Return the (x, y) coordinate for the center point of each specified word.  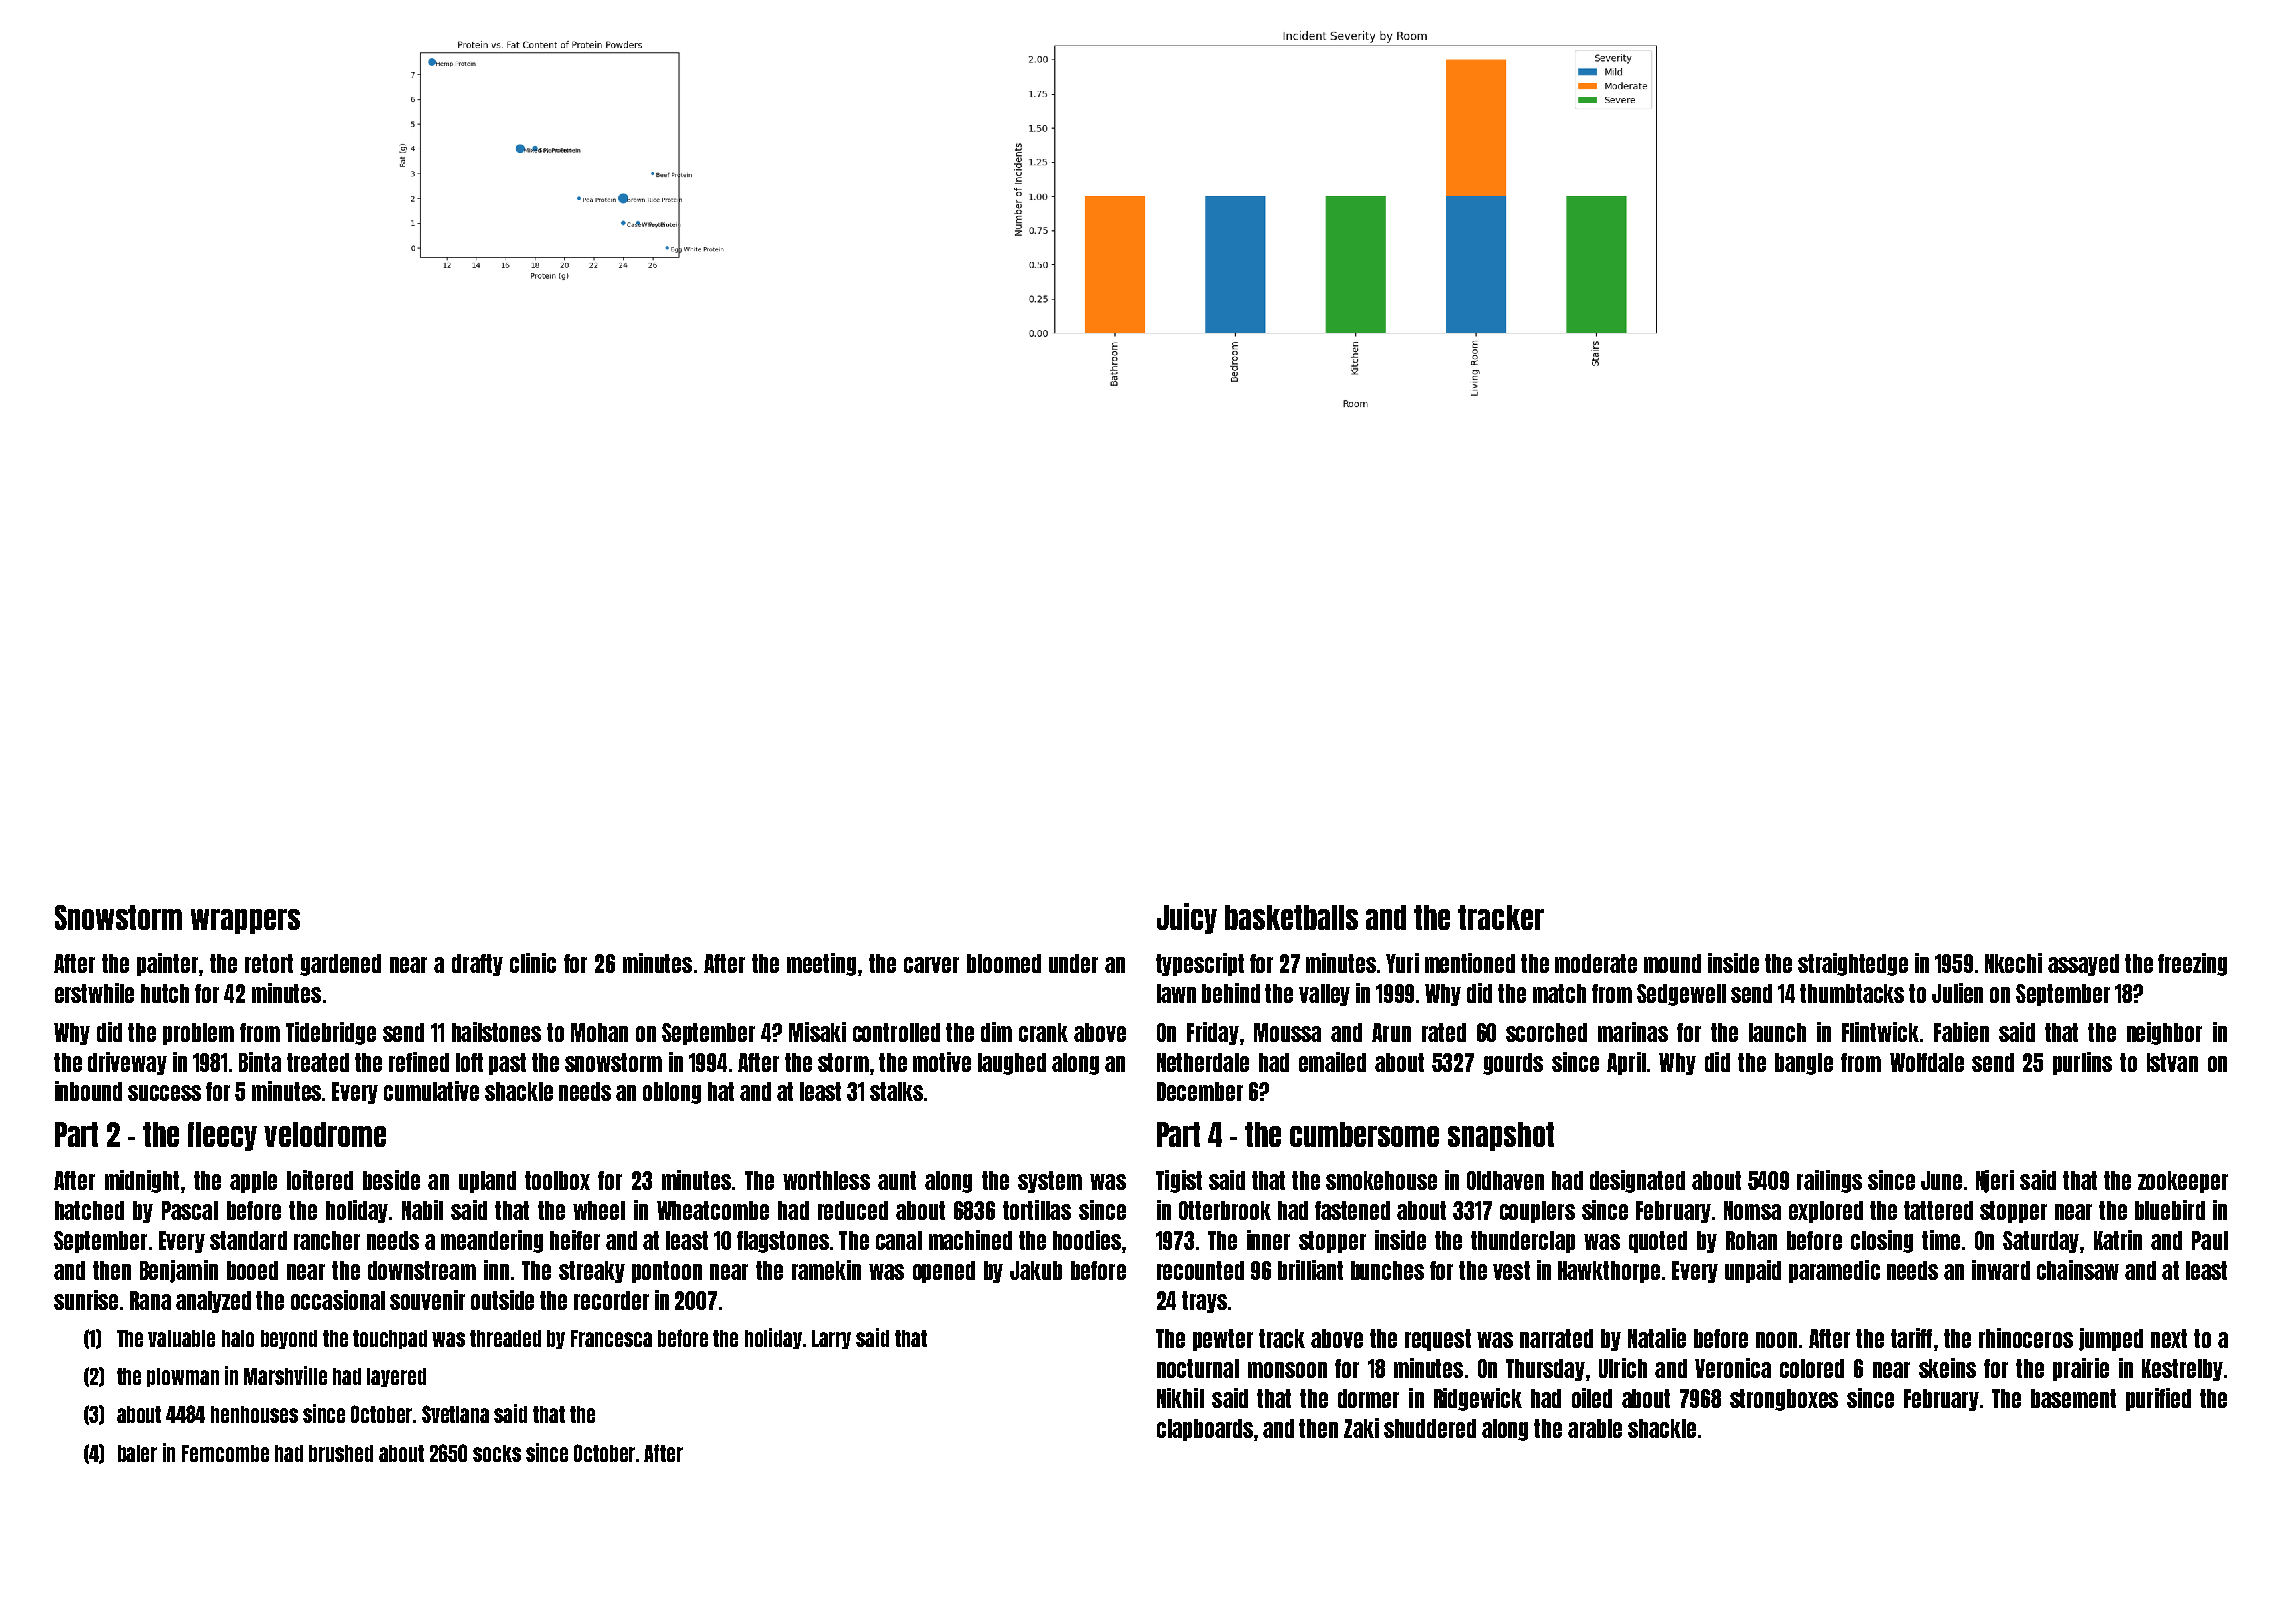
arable (1595, 1428)
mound (1672, 963)
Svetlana (455, 1414)
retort (269, 963)
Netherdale (1203, 1062)
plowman (183, 1377)
